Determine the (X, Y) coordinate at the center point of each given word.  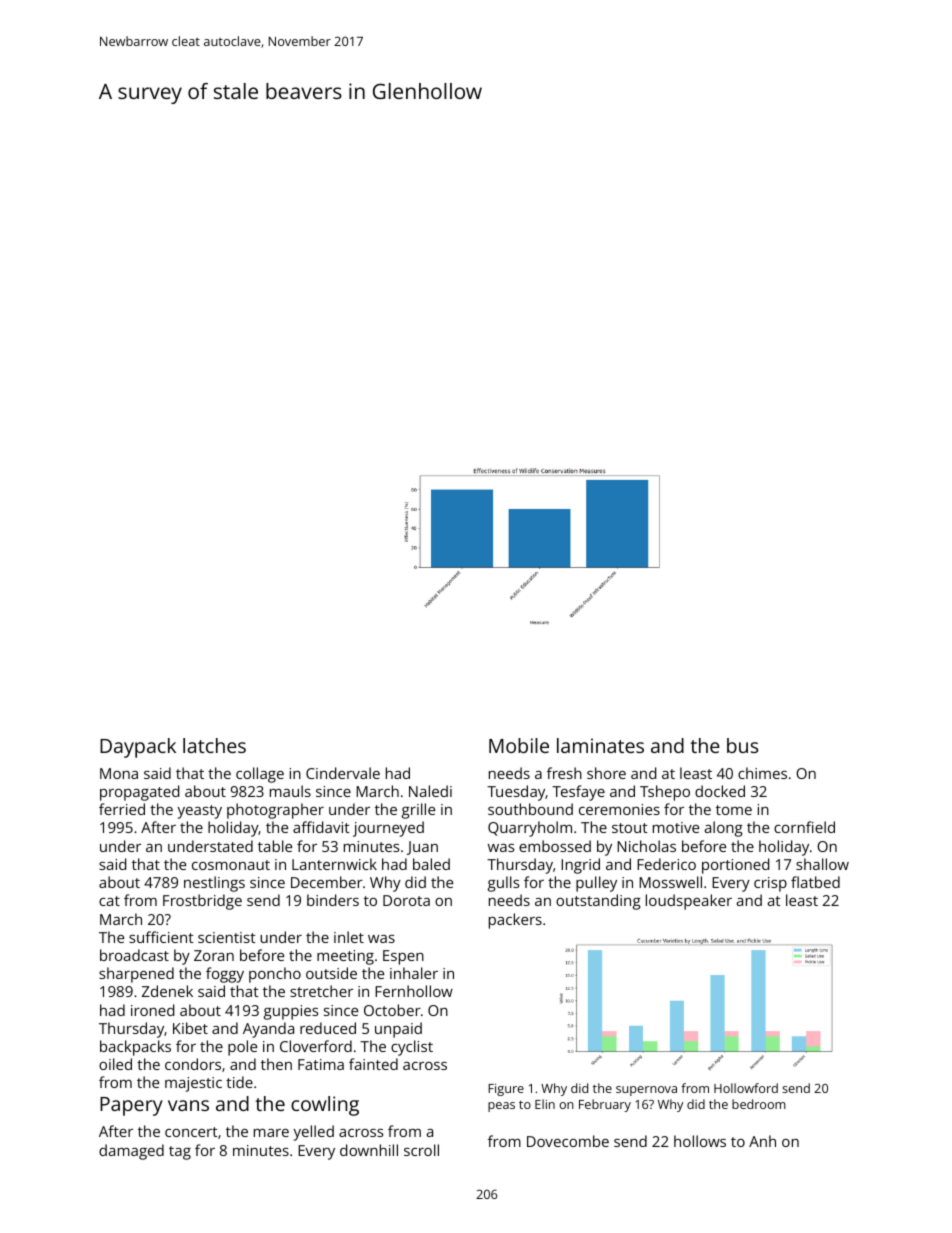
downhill (369, 1150)
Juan (422, 848)
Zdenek (167, 991)
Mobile (519, 745)
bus (742, 745)
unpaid (398, 1030)
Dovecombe (568, 1141)
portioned (735, 866)
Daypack (138, 748)
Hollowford (746, 1088)
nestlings (214, 884)
